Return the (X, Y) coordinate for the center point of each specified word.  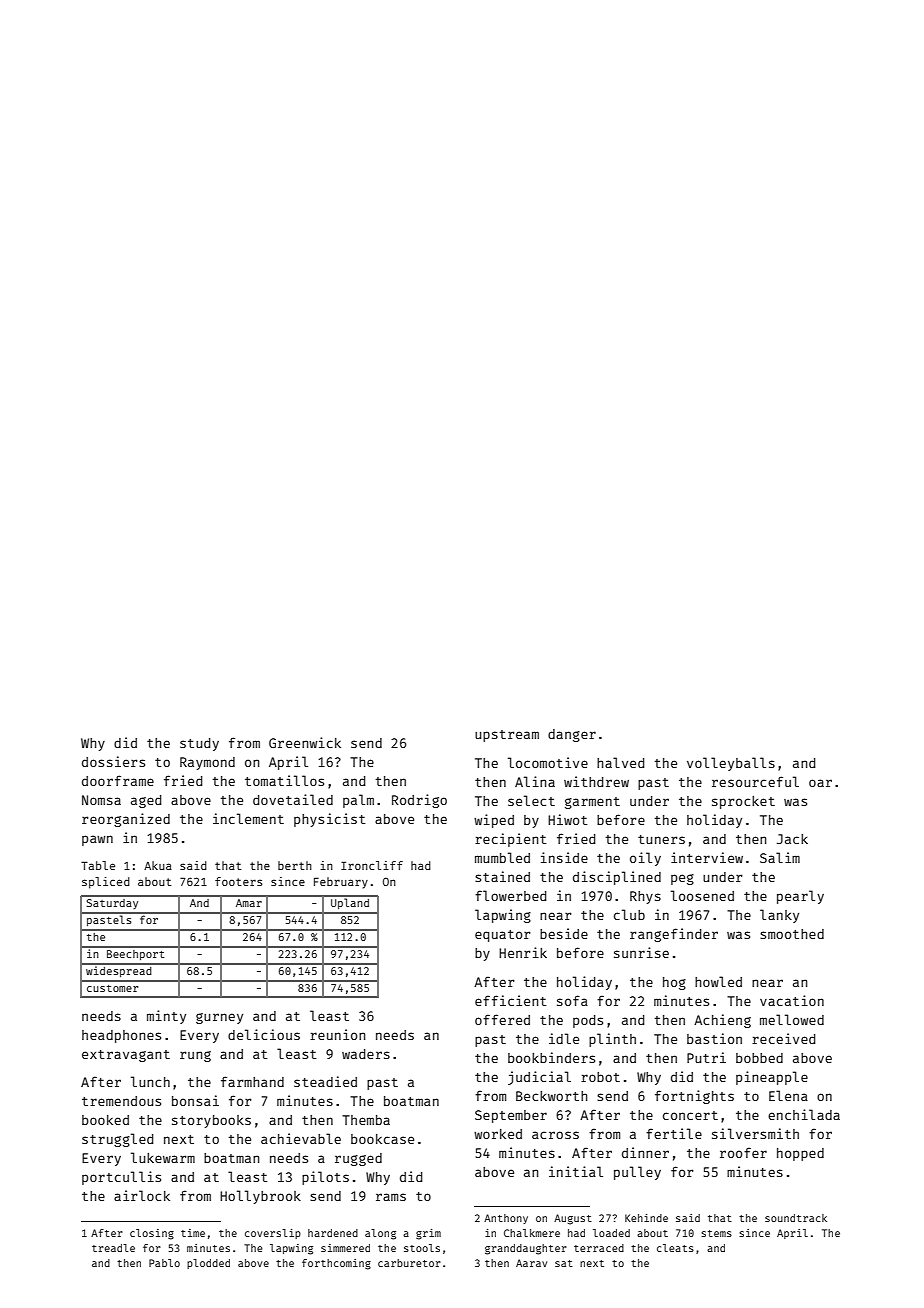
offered (502, 1019)
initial (576, 1171)
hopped (800, 1154)
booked (105, 1120)
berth (295, 865)
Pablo (164, 1263)
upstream (507, 736)
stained (502, 876)
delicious (264, 1034)
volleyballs (731, 764)
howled (718, 981)
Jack (792, 839)
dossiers (113, 761)
